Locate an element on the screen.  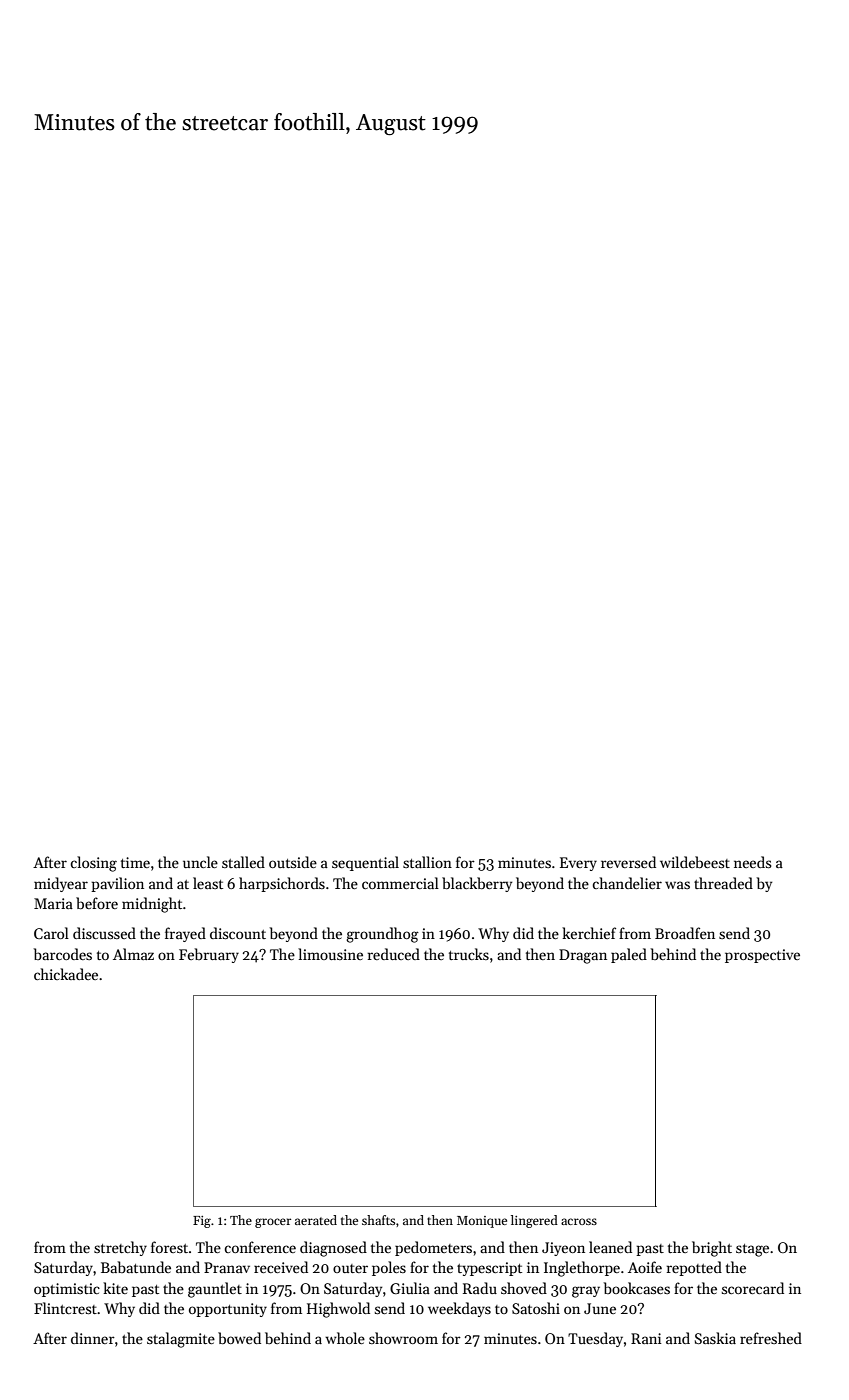
stage is located at coordinates (752, 1250).
